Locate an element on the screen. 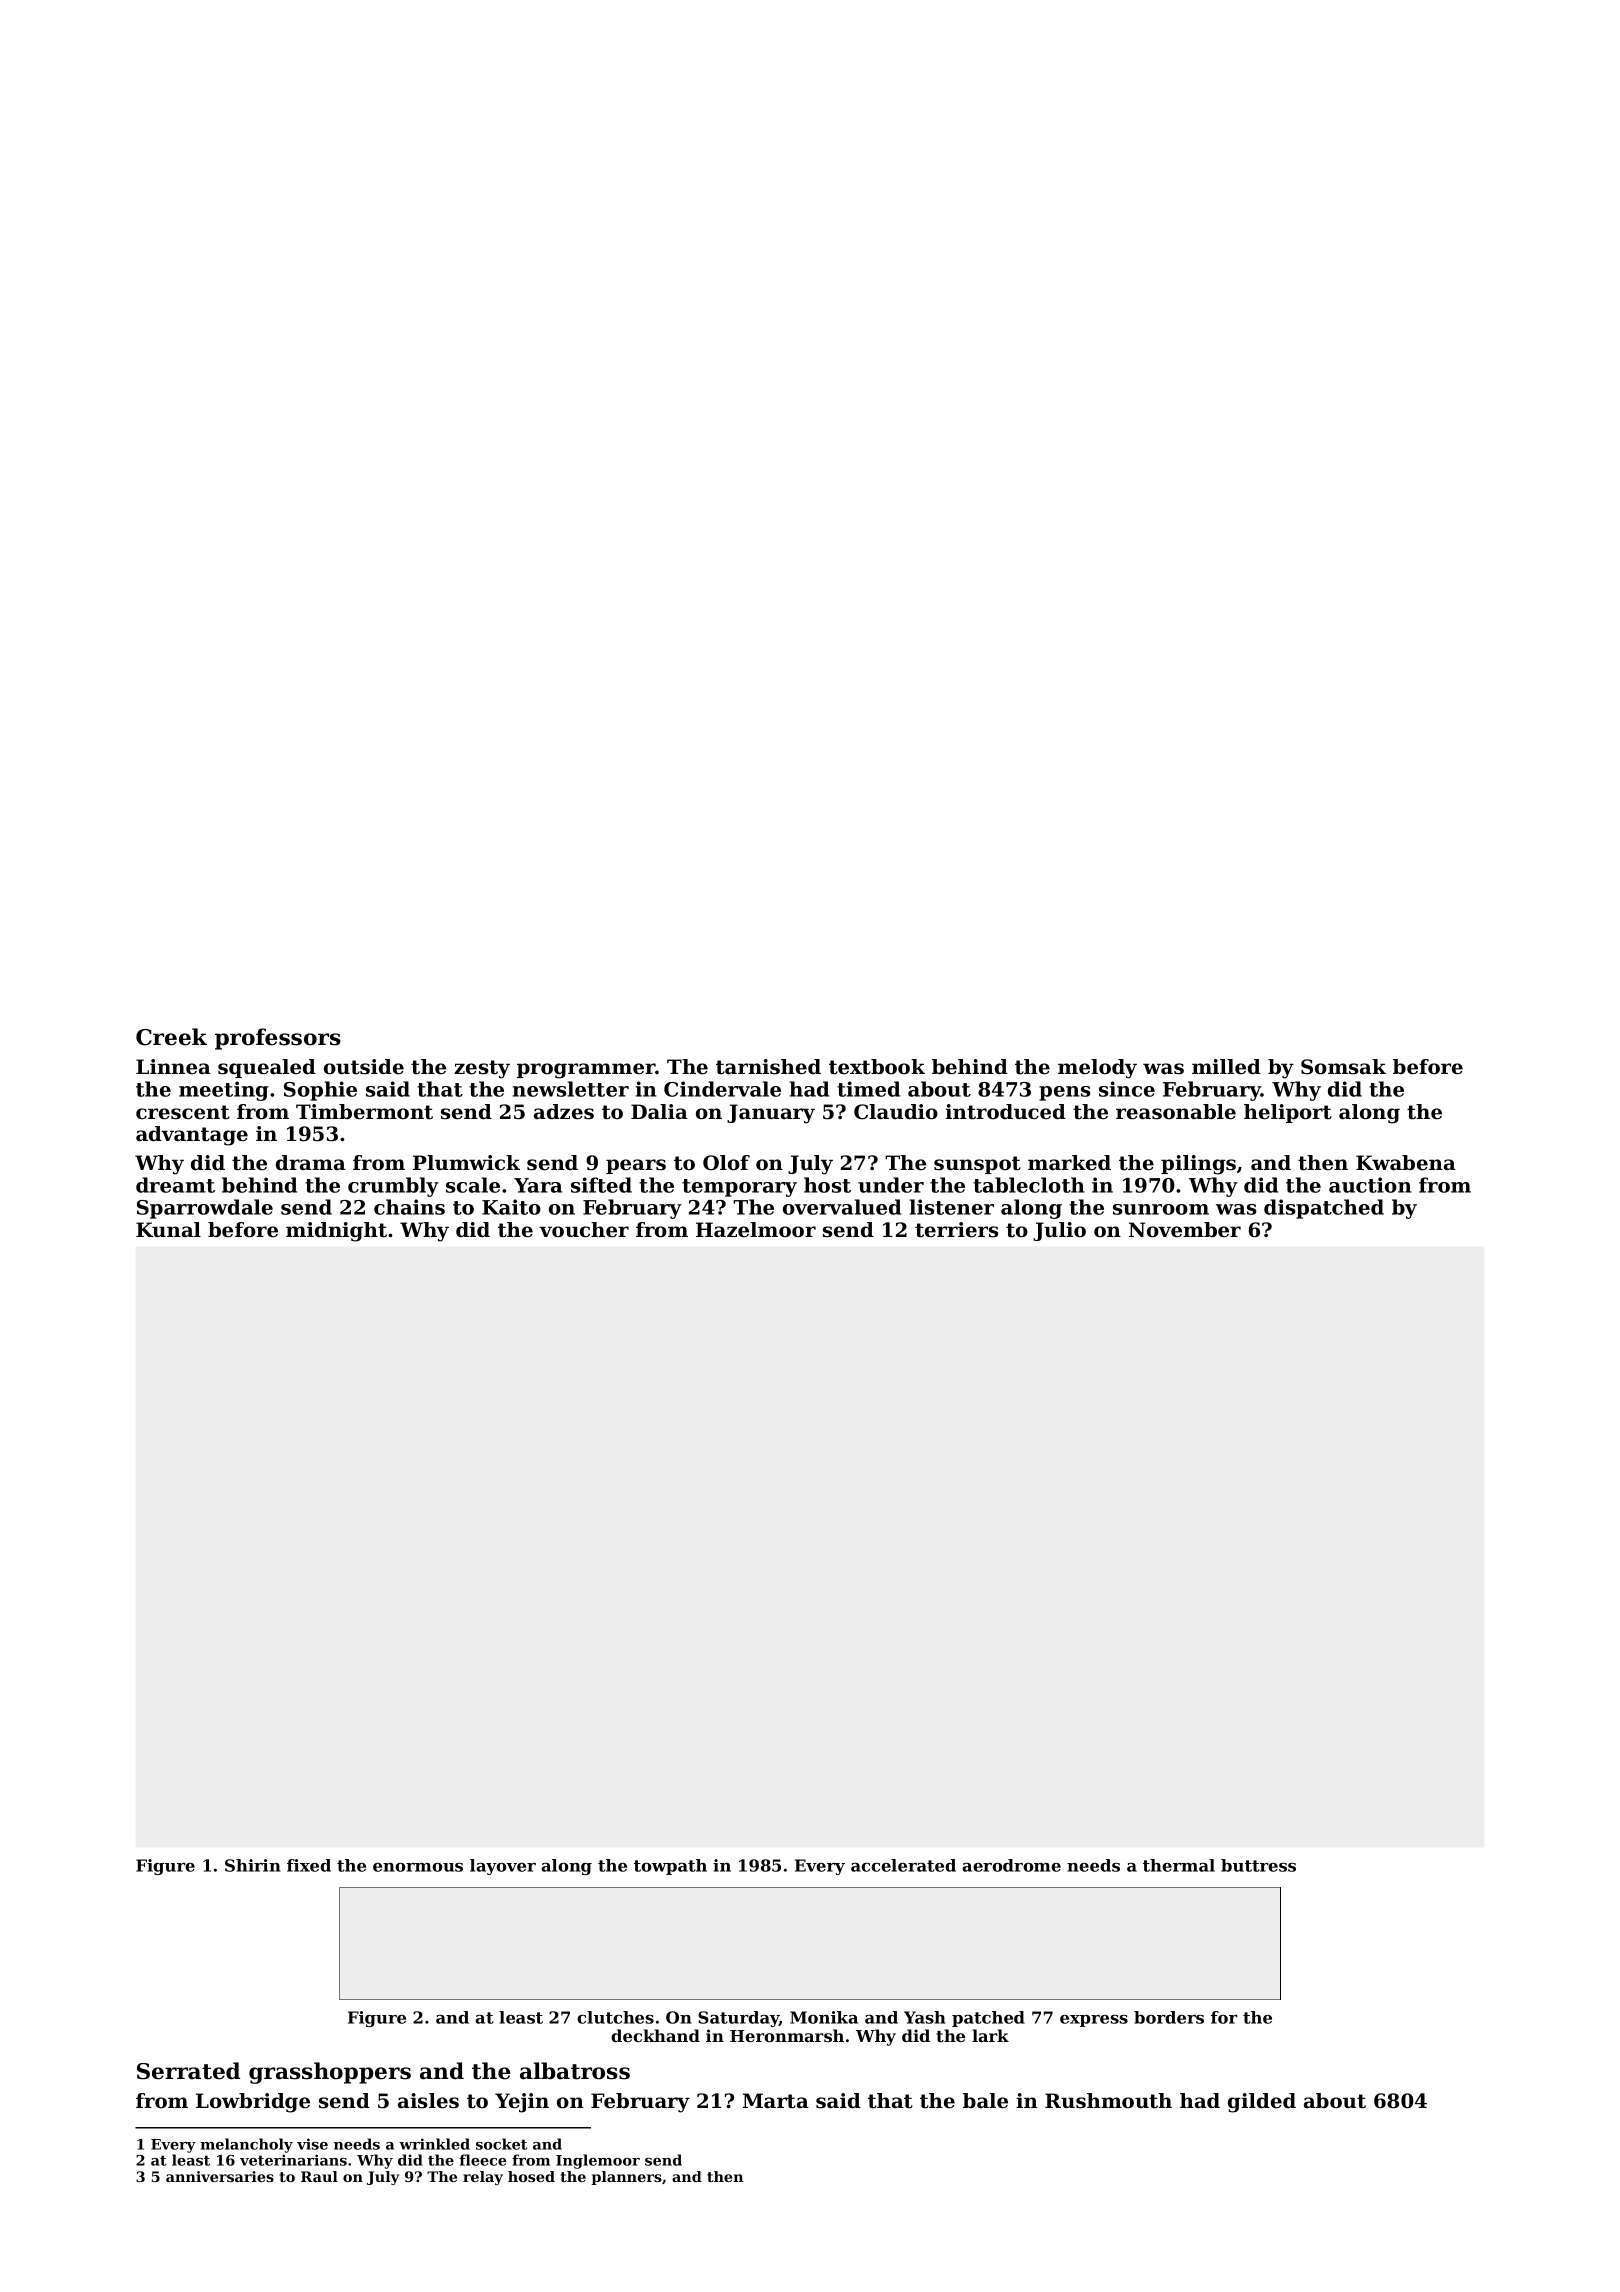  Creek is located at coordinates (171, 1037).
